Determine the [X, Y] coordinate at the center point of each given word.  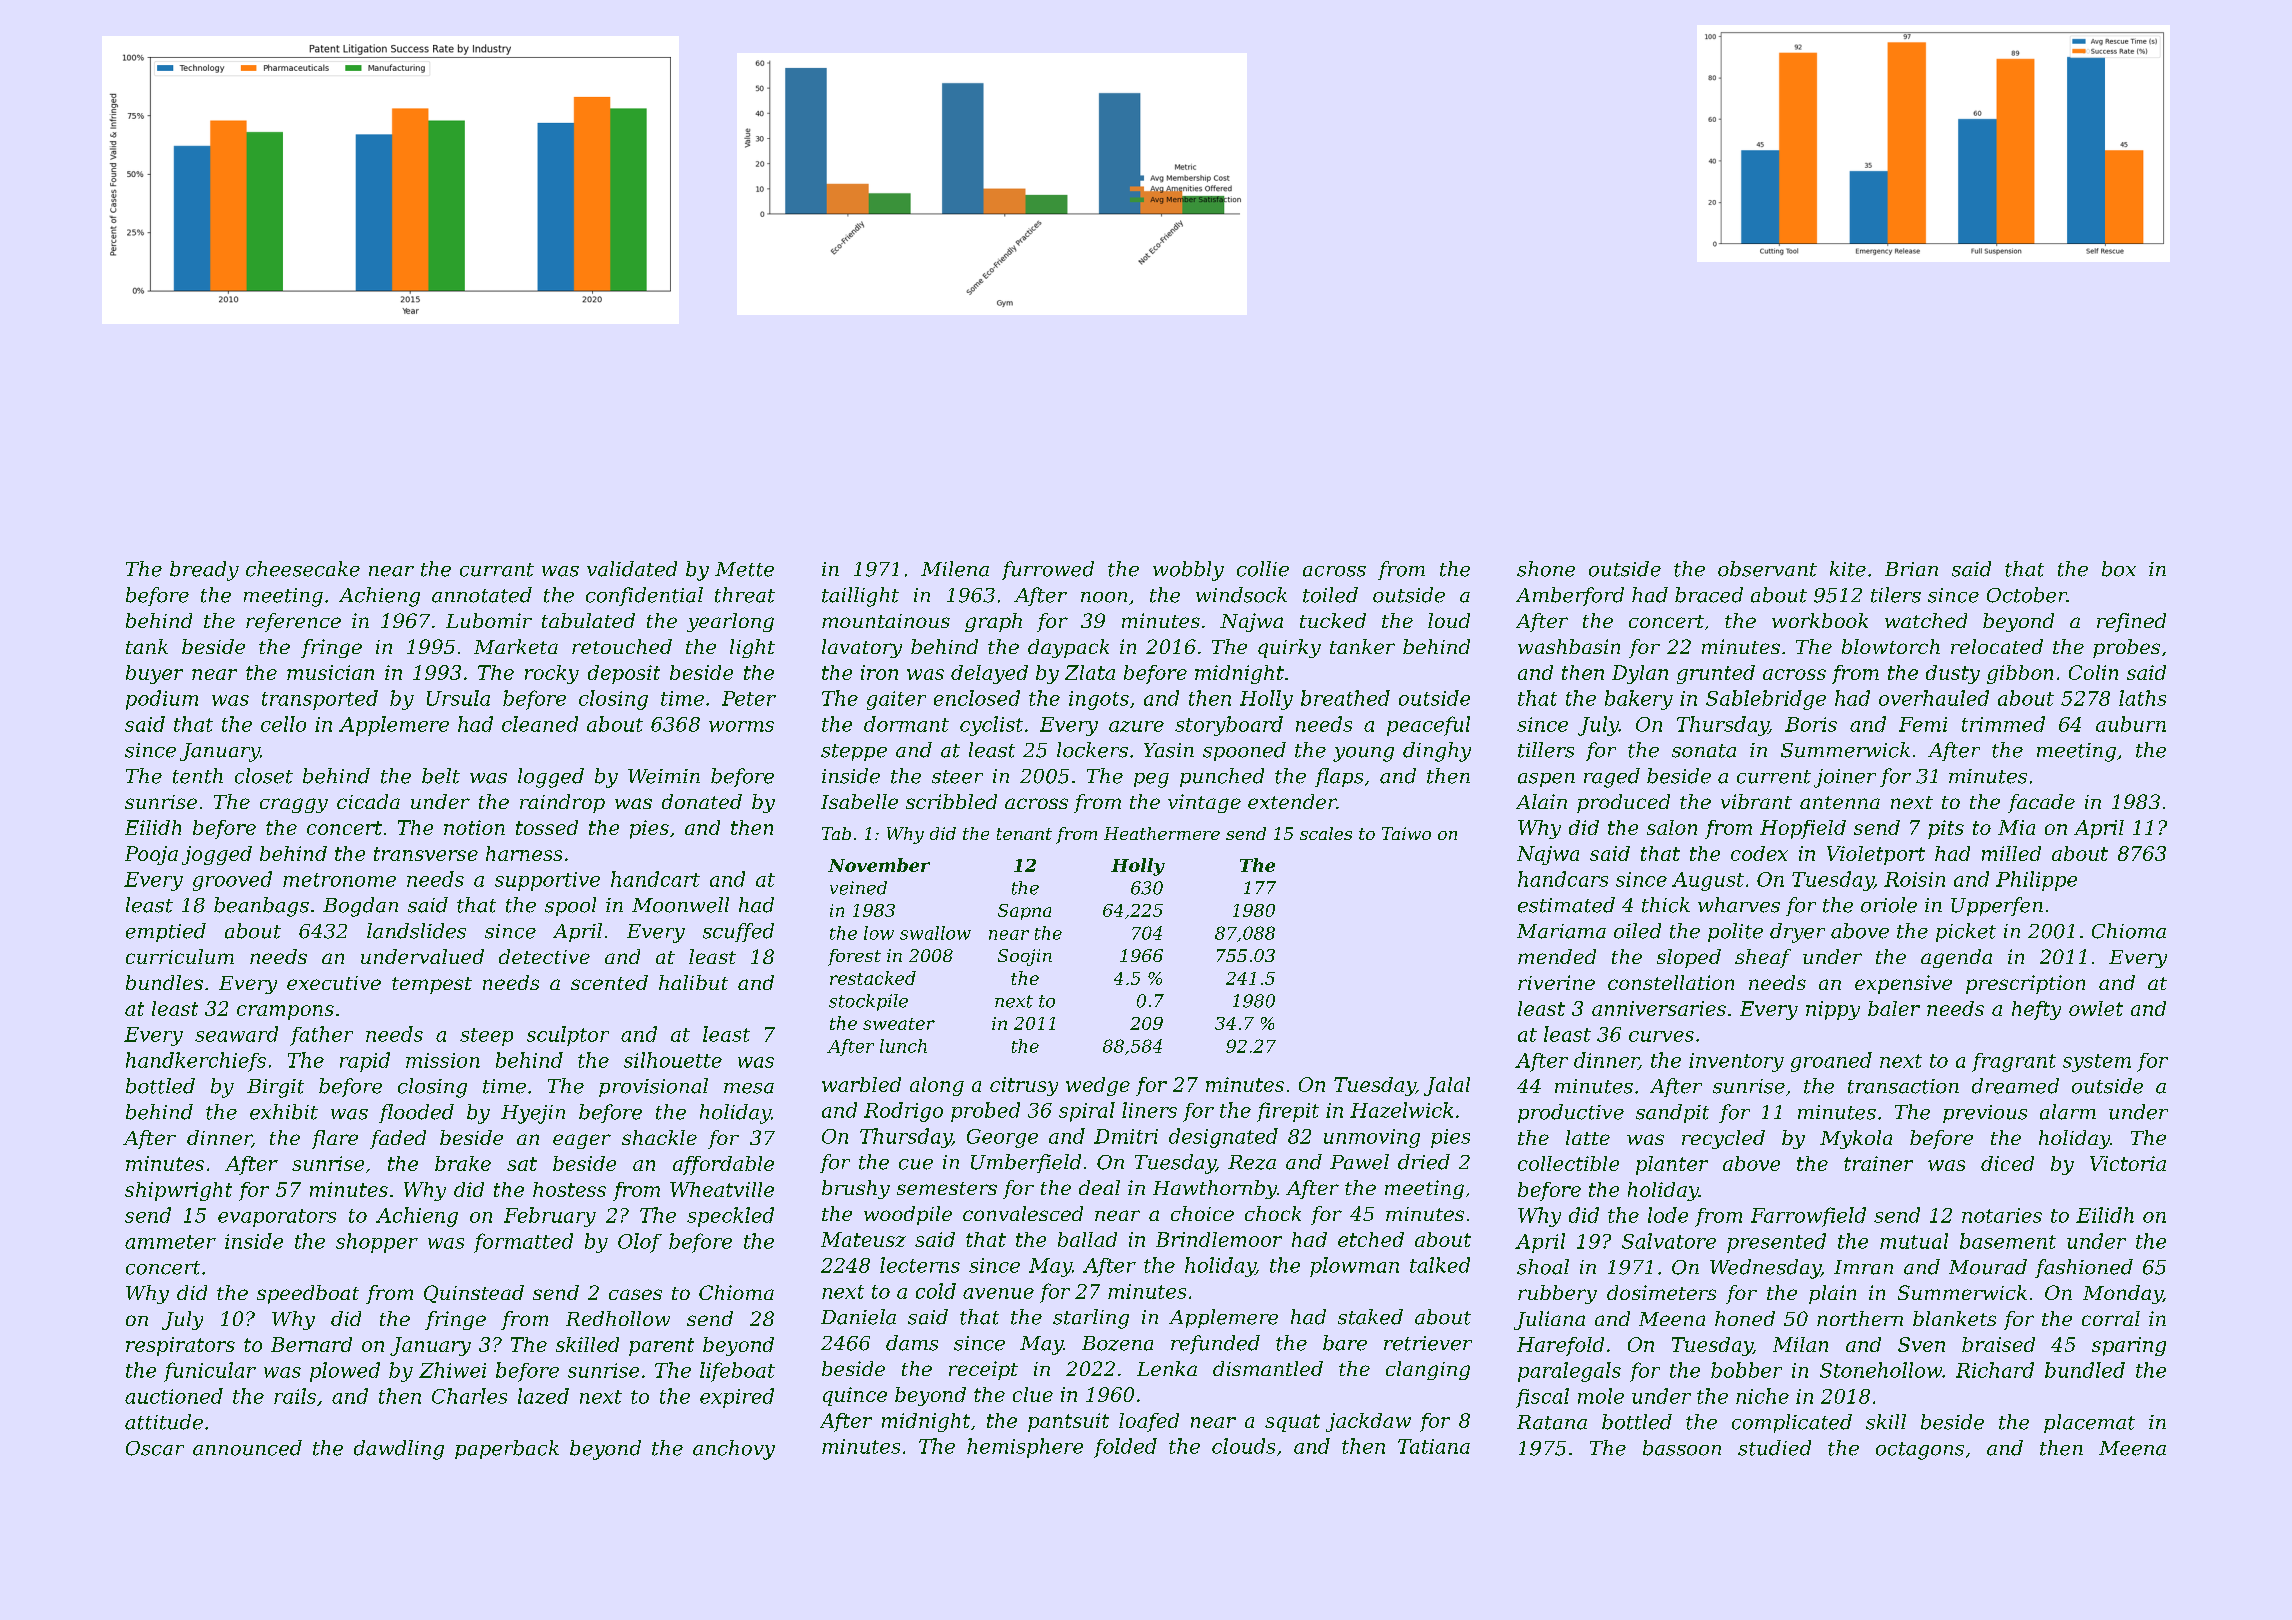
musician [330, 672]
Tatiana [1434, 1446]
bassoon [1682, 1448]
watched [1926, 620]
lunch [903, 1046]
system [2097, 1063]
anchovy [734, 1450]
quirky [1289, 648]
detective [544, 956]
